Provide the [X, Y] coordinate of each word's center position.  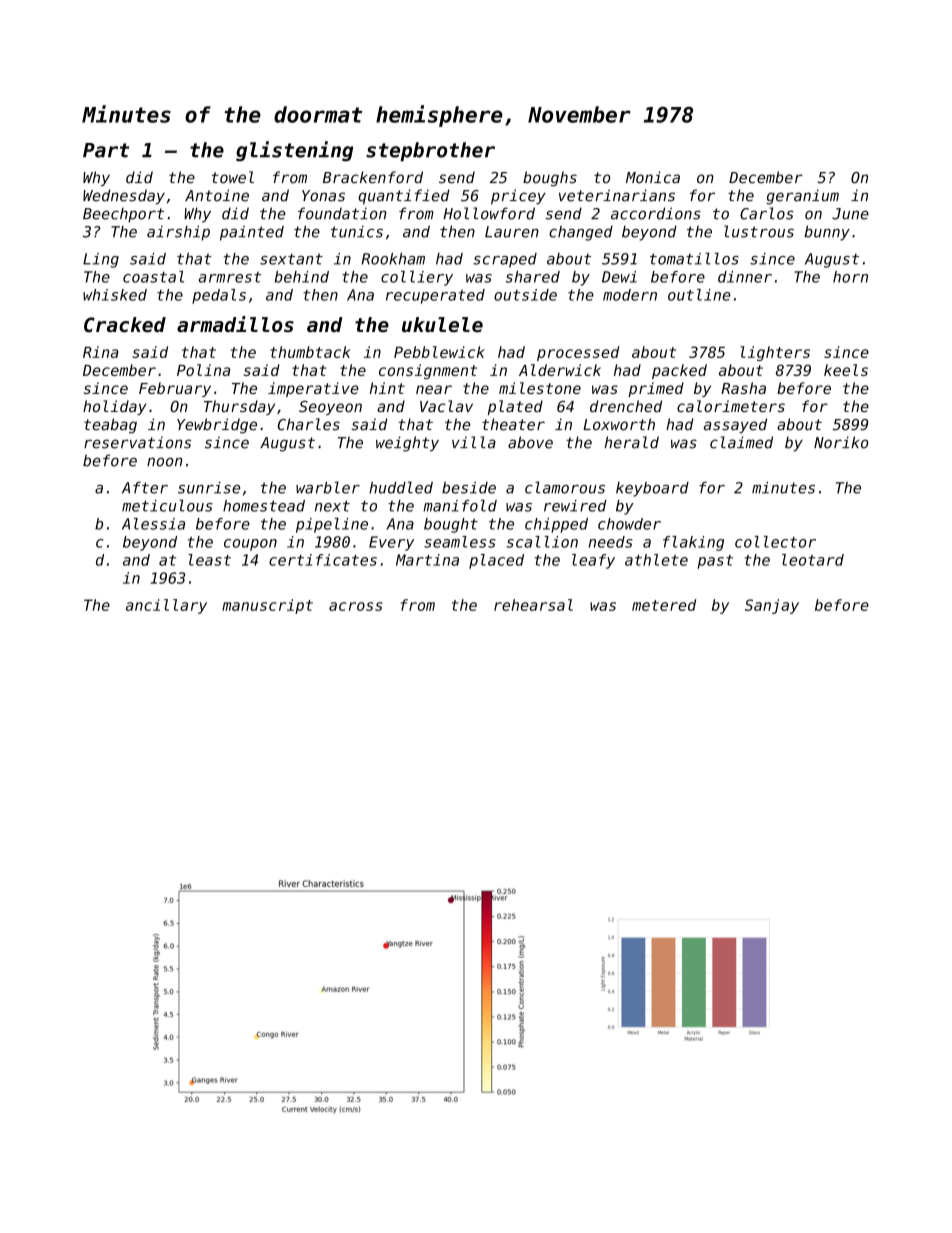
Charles [309, 424]
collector [775, 542]
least [209, 560]
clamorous [565, 487]
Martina [427, 560]
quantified [404, 197]
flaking [693, 543]
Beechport [123, 215]
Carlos [767, 213]
